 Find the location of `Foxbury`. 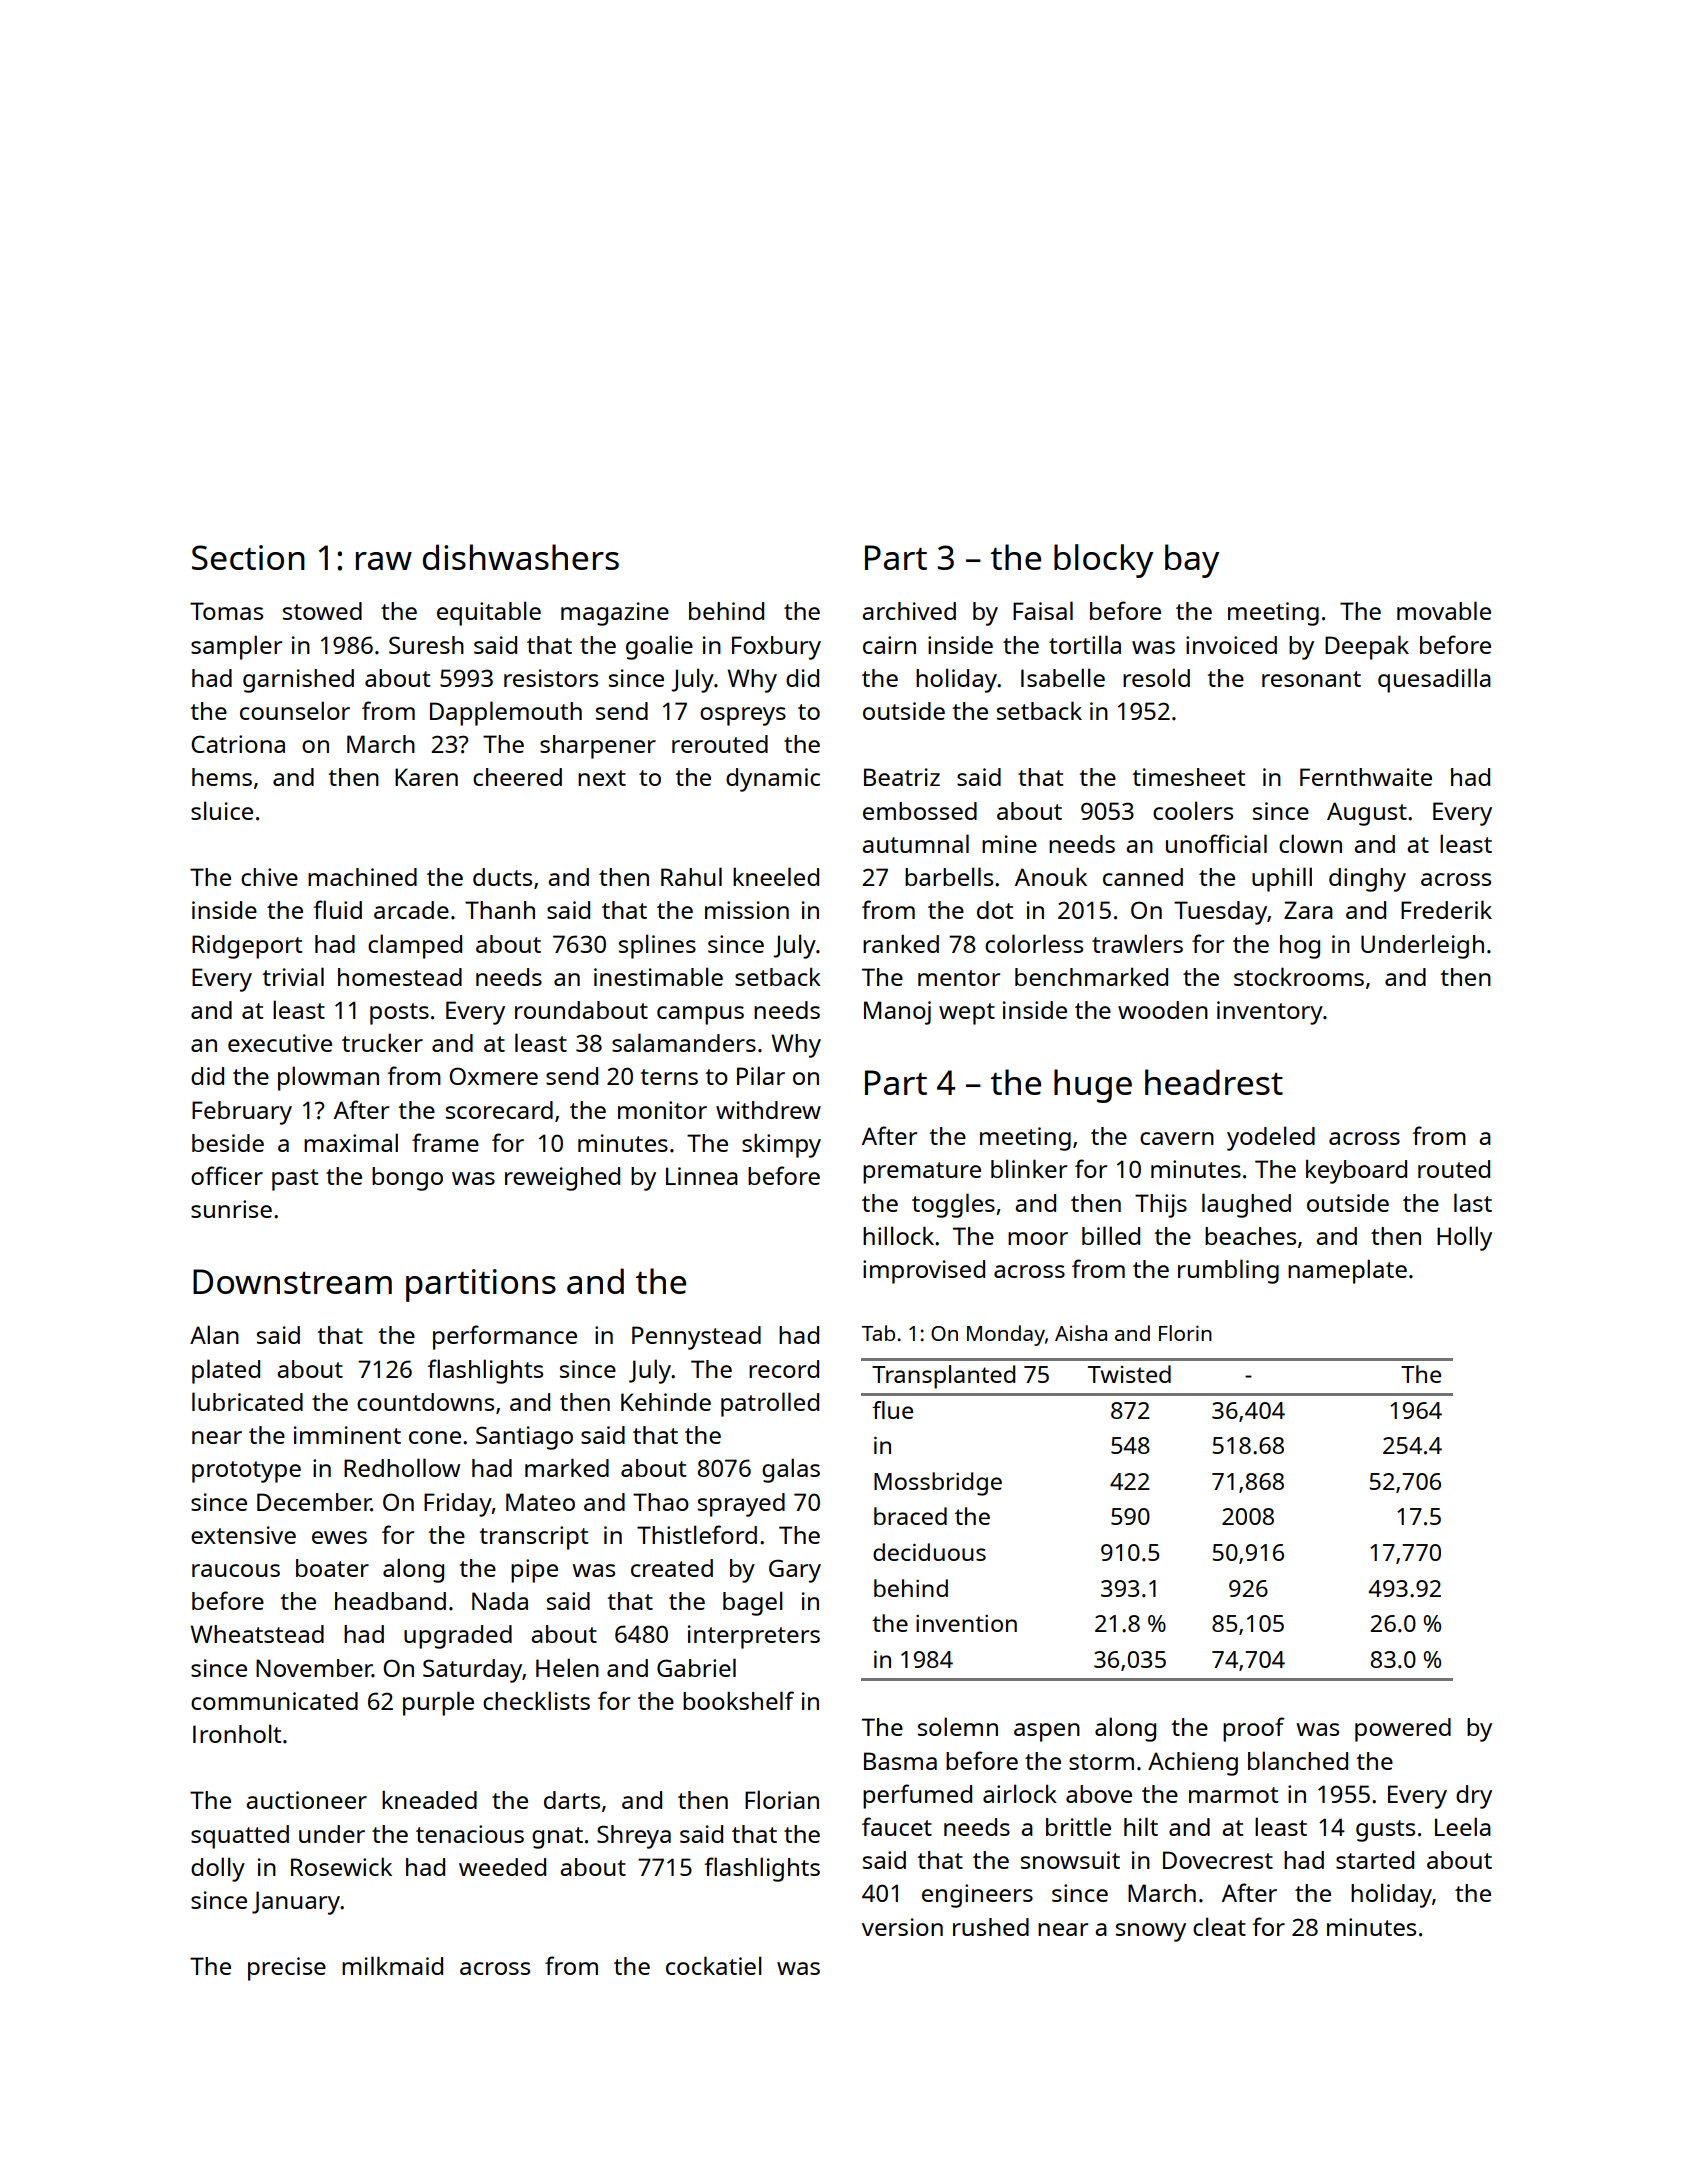

Foxbury is located at coordinates (776, 648).
